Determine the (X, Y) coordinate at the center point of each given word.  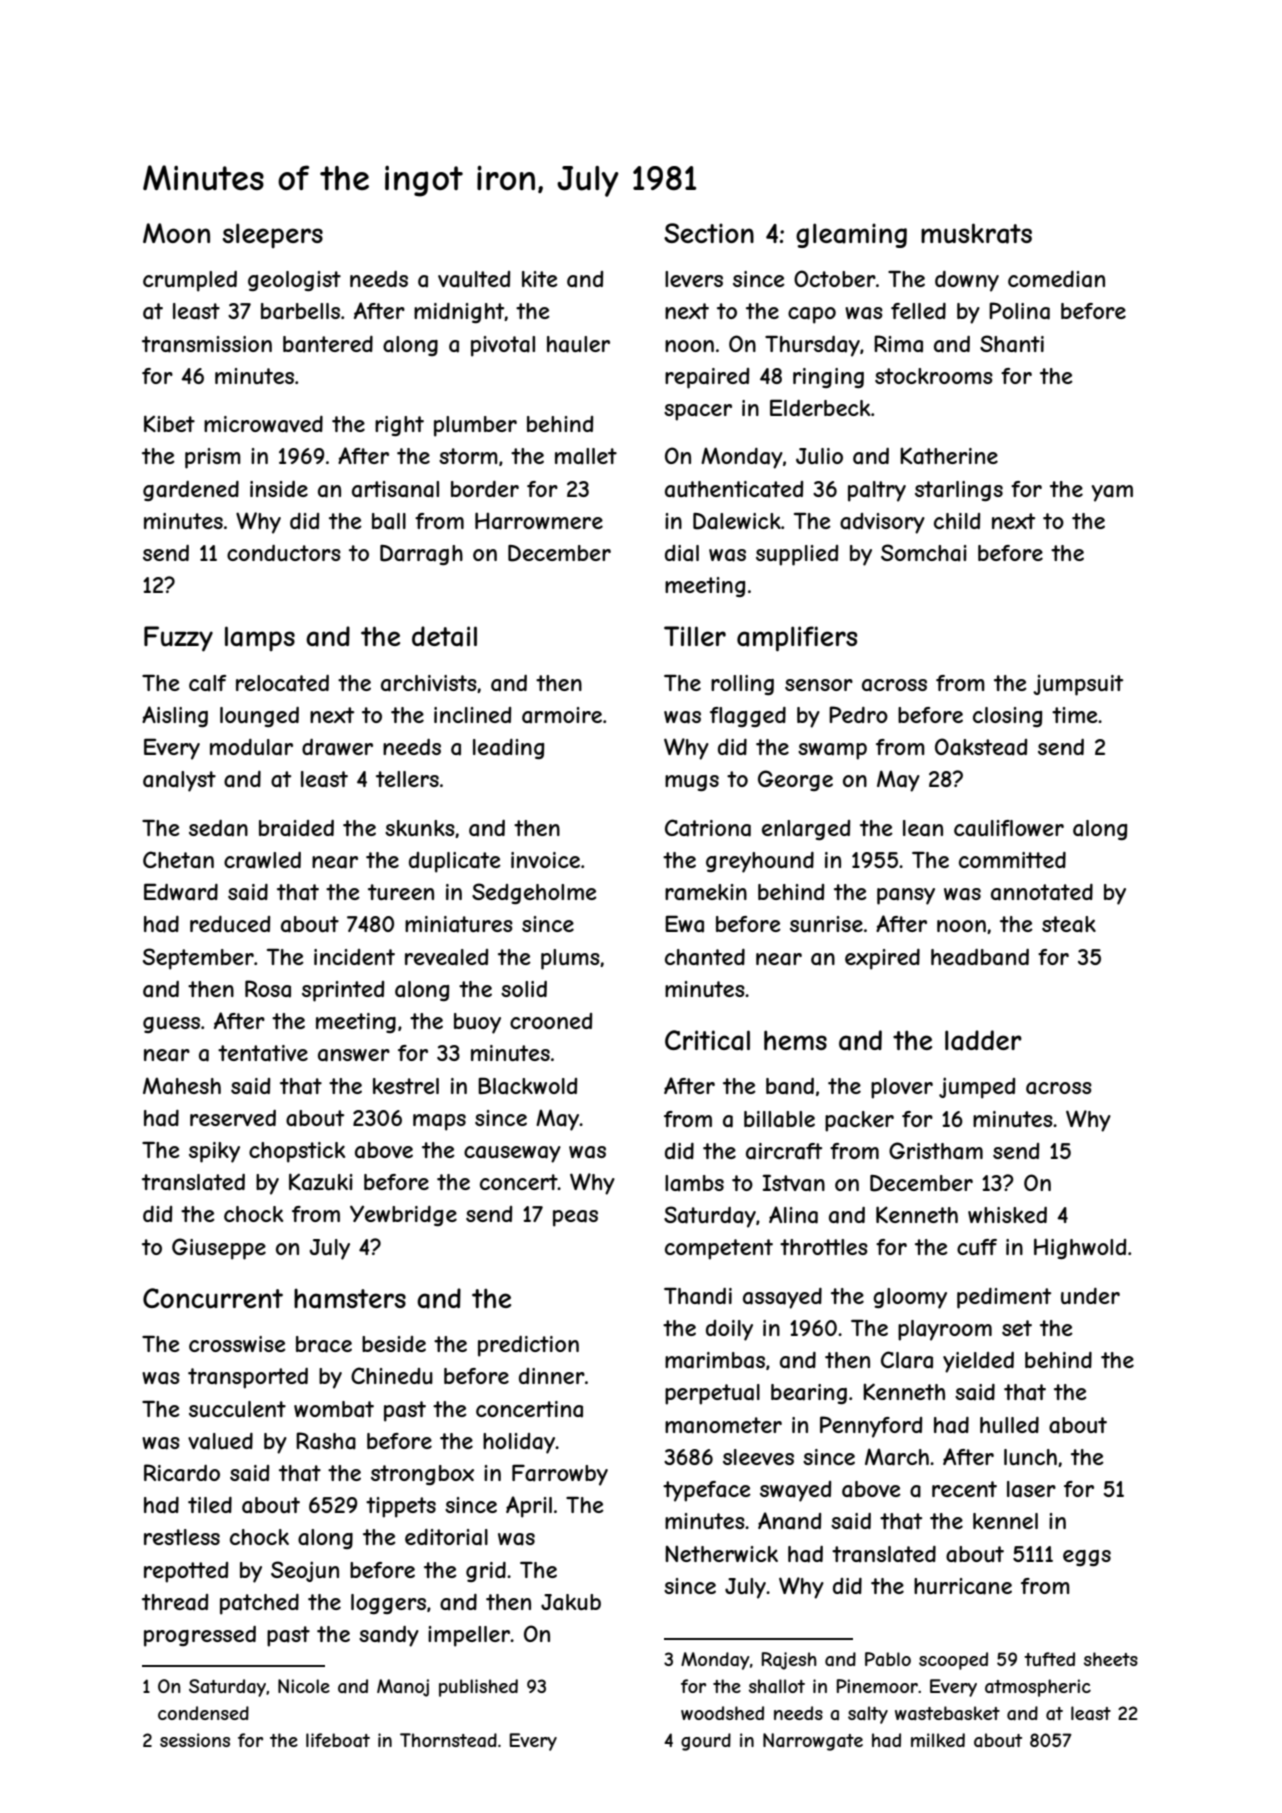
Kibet (169, 423)
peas (575, 1218)
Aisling (175, 716)
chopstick (297, 1152)
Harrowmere (539, 521)
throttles (824, 1247)
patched (259, 1604)
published (478, 1688)
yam (1112, 493)
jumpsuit (1078, 685)
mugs (692, 783)
